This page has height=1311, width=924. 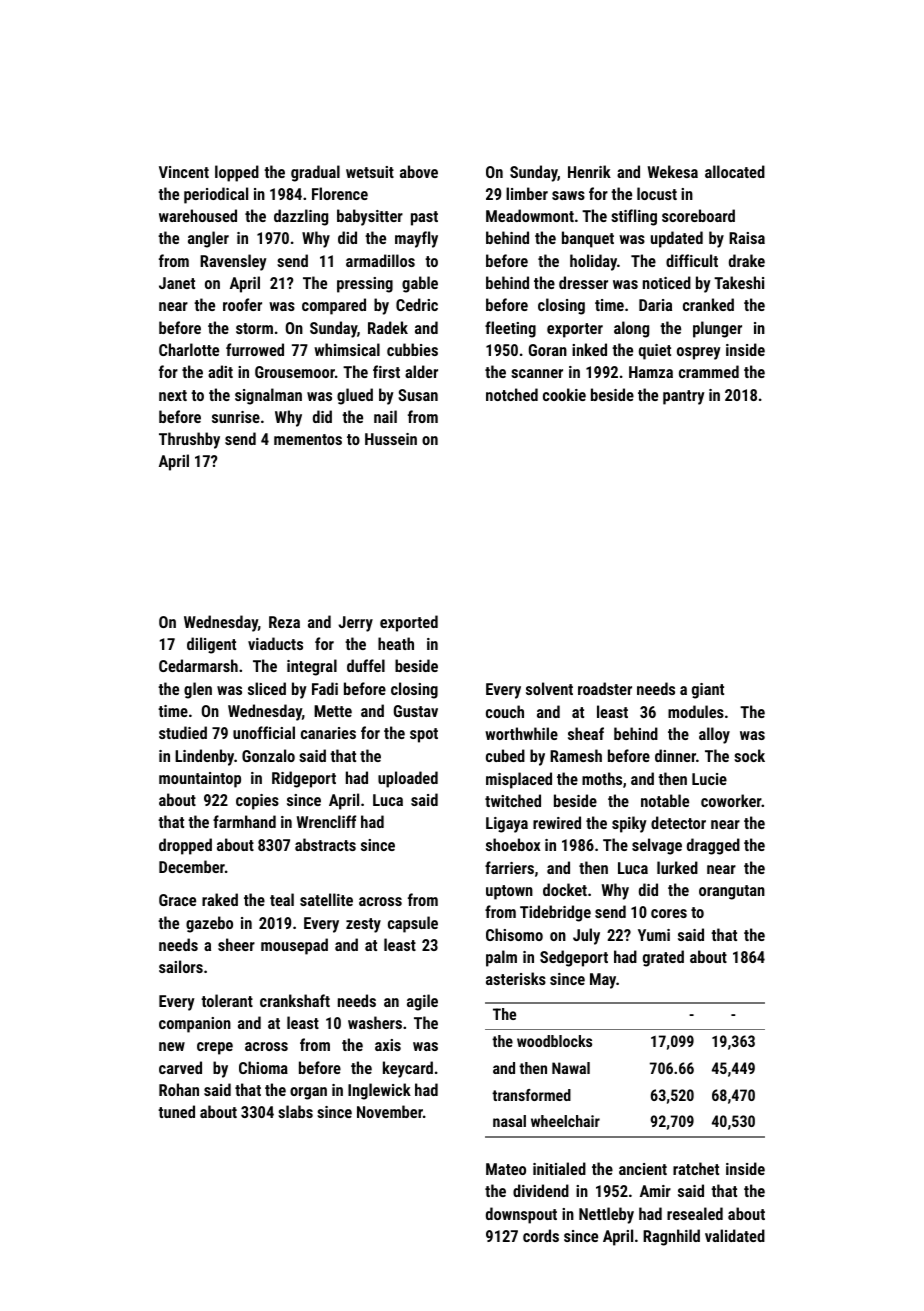 I want to click on duffel, so click(x=366, y=665).
